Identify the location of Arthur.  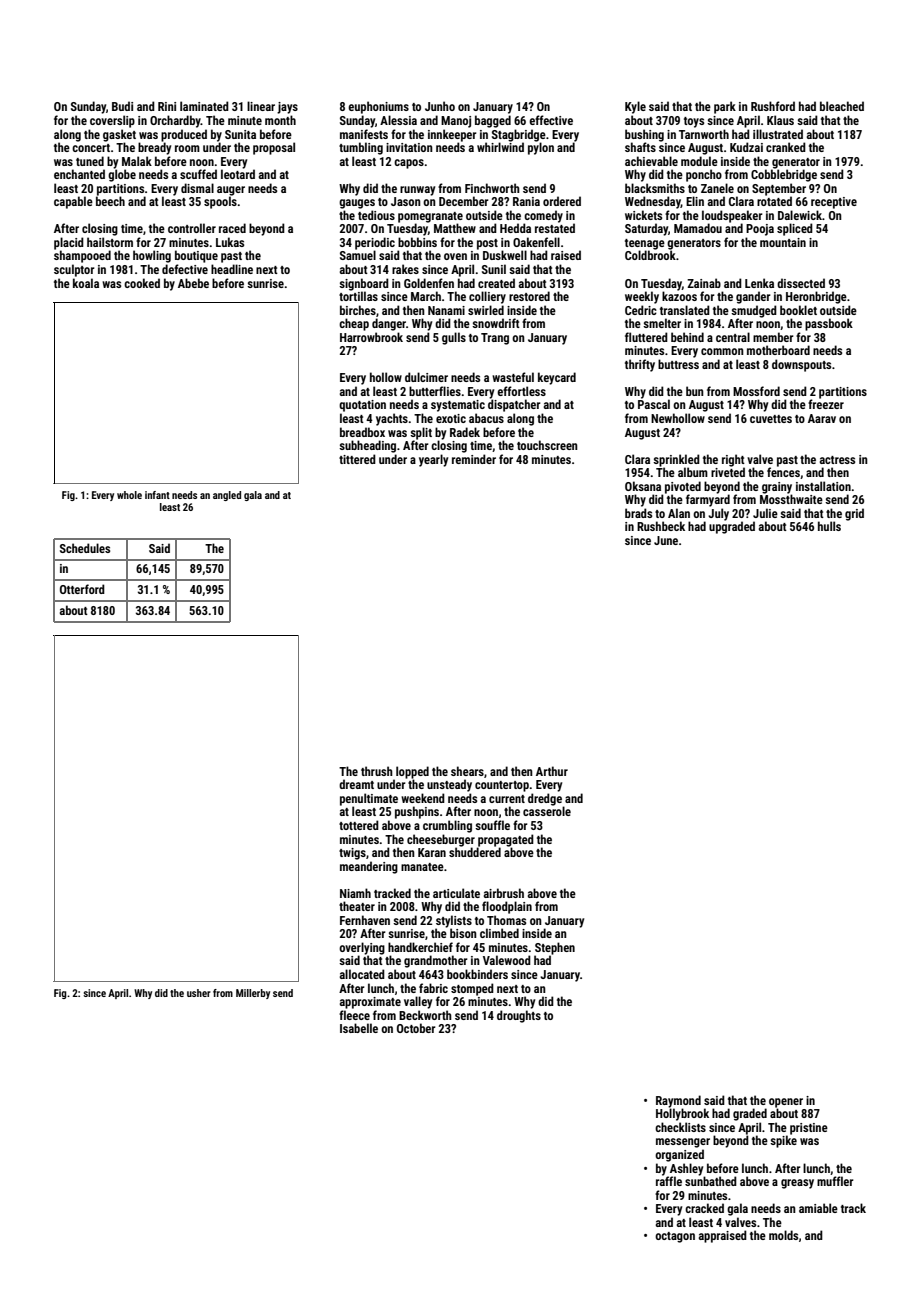
(552, 771).
